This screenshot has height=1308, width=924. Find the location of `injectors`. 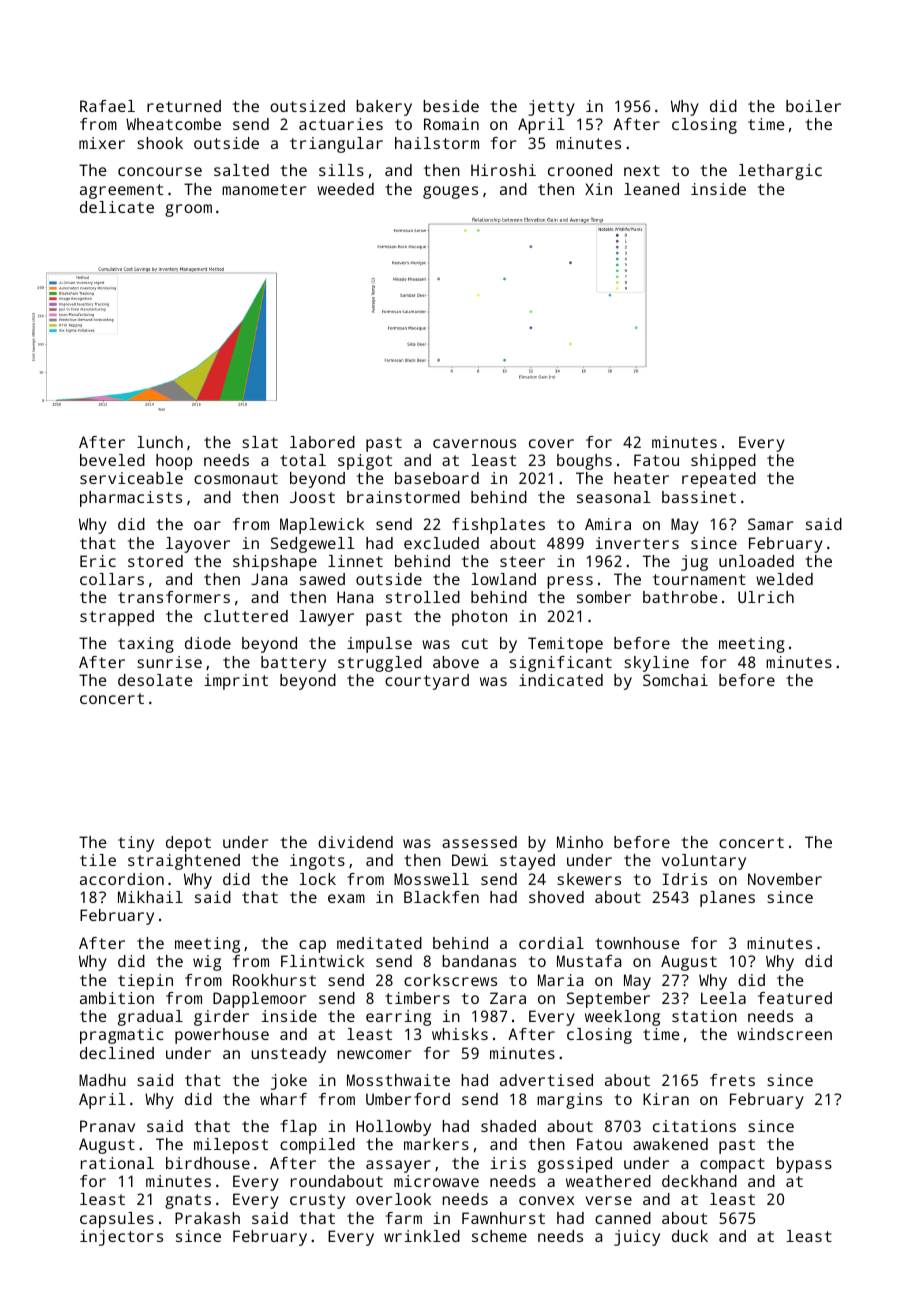

injectors is located at coordinates (121, 1238).
